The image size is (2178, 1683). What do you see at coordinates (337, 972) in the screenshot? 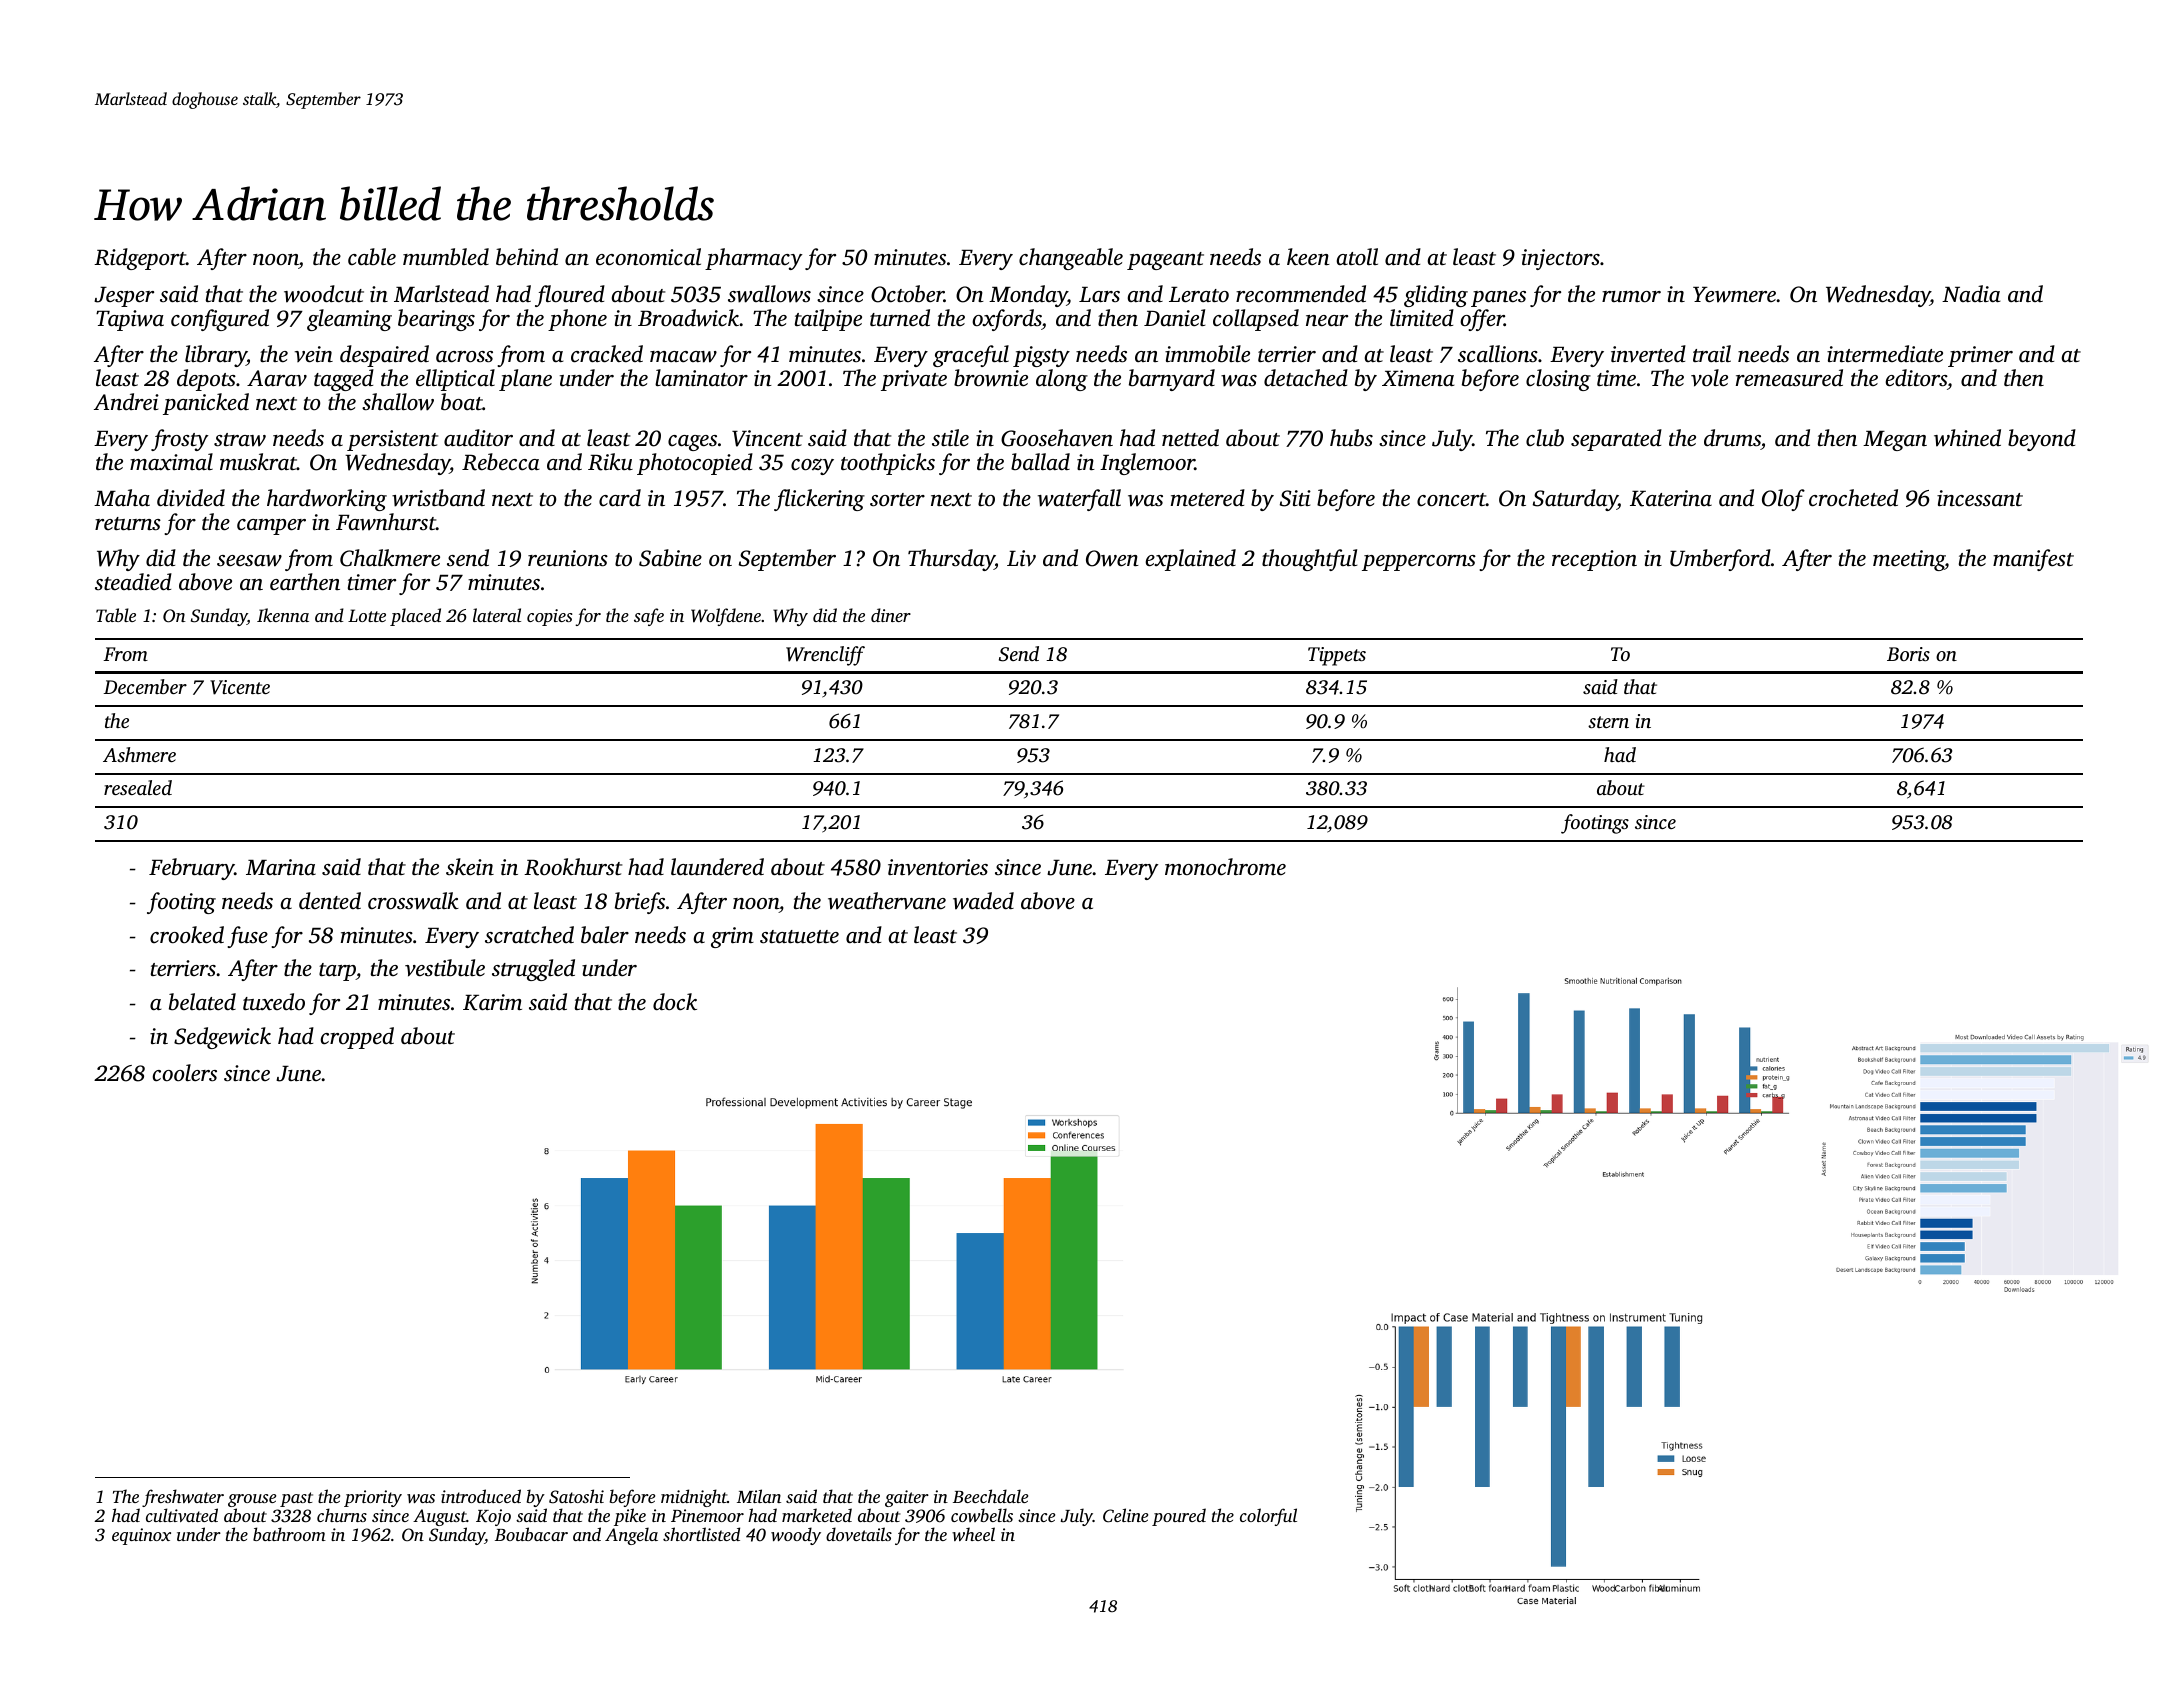
I see `tarp` at bounding box center [337, 972].
